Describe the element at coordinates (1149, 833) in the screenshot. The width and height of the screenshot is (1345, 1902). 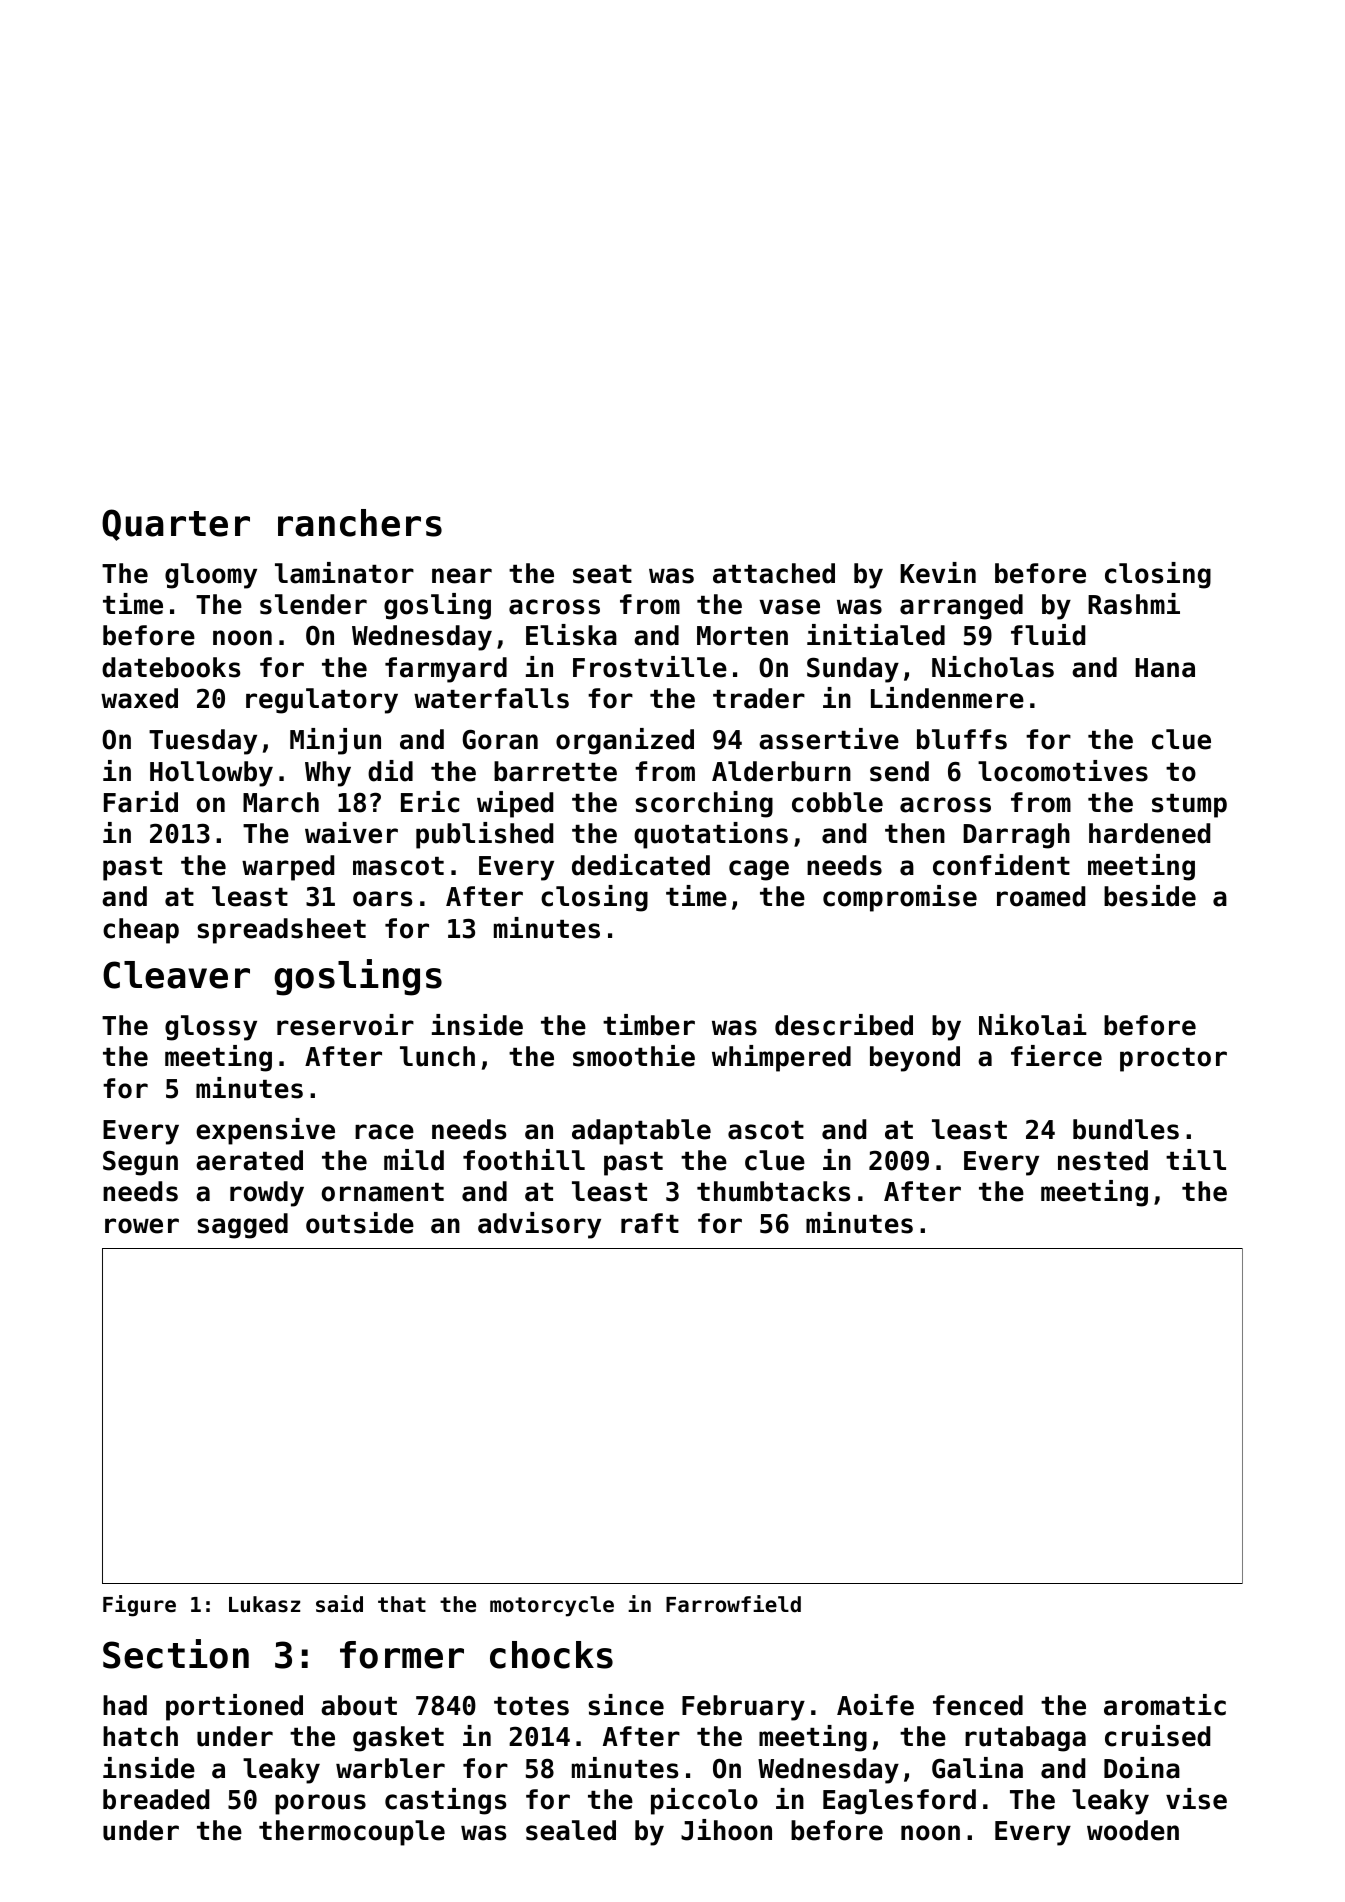
I see `hardened` at that location.
